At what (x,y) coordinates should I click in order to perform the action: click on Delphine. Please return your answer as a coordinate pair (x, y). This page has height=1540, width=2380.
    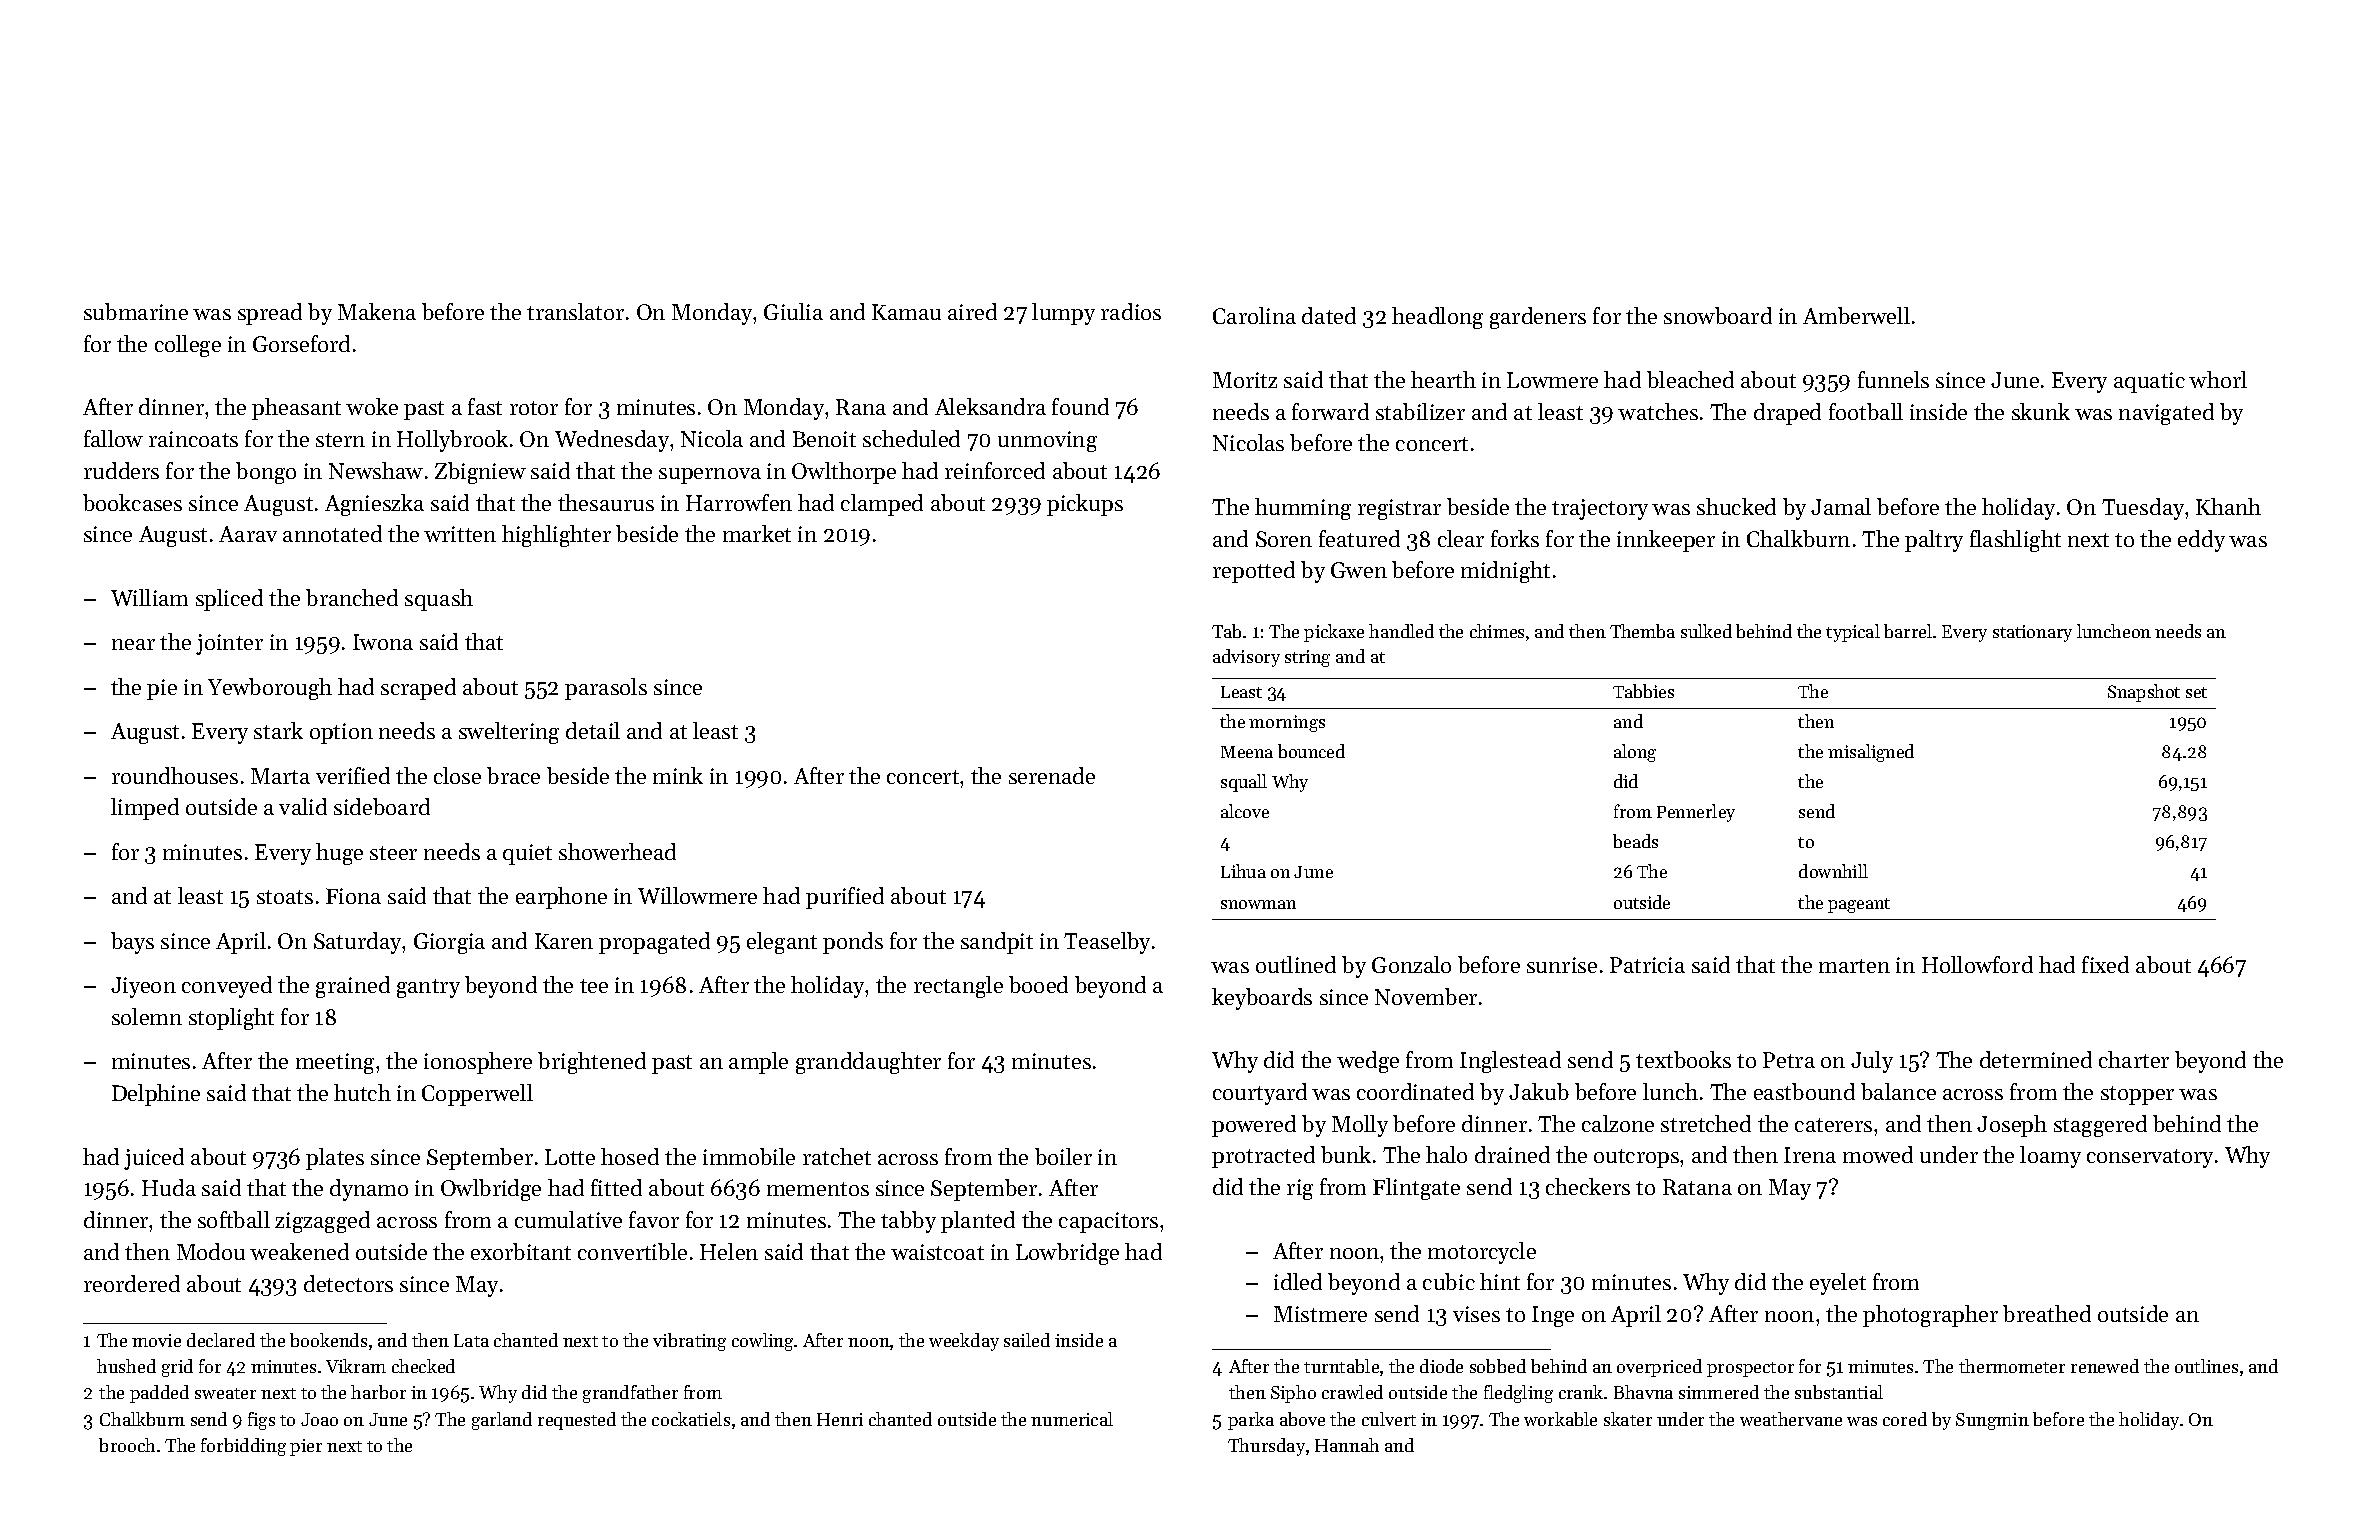
    Looking at the image, I should click on (156, 1095).
